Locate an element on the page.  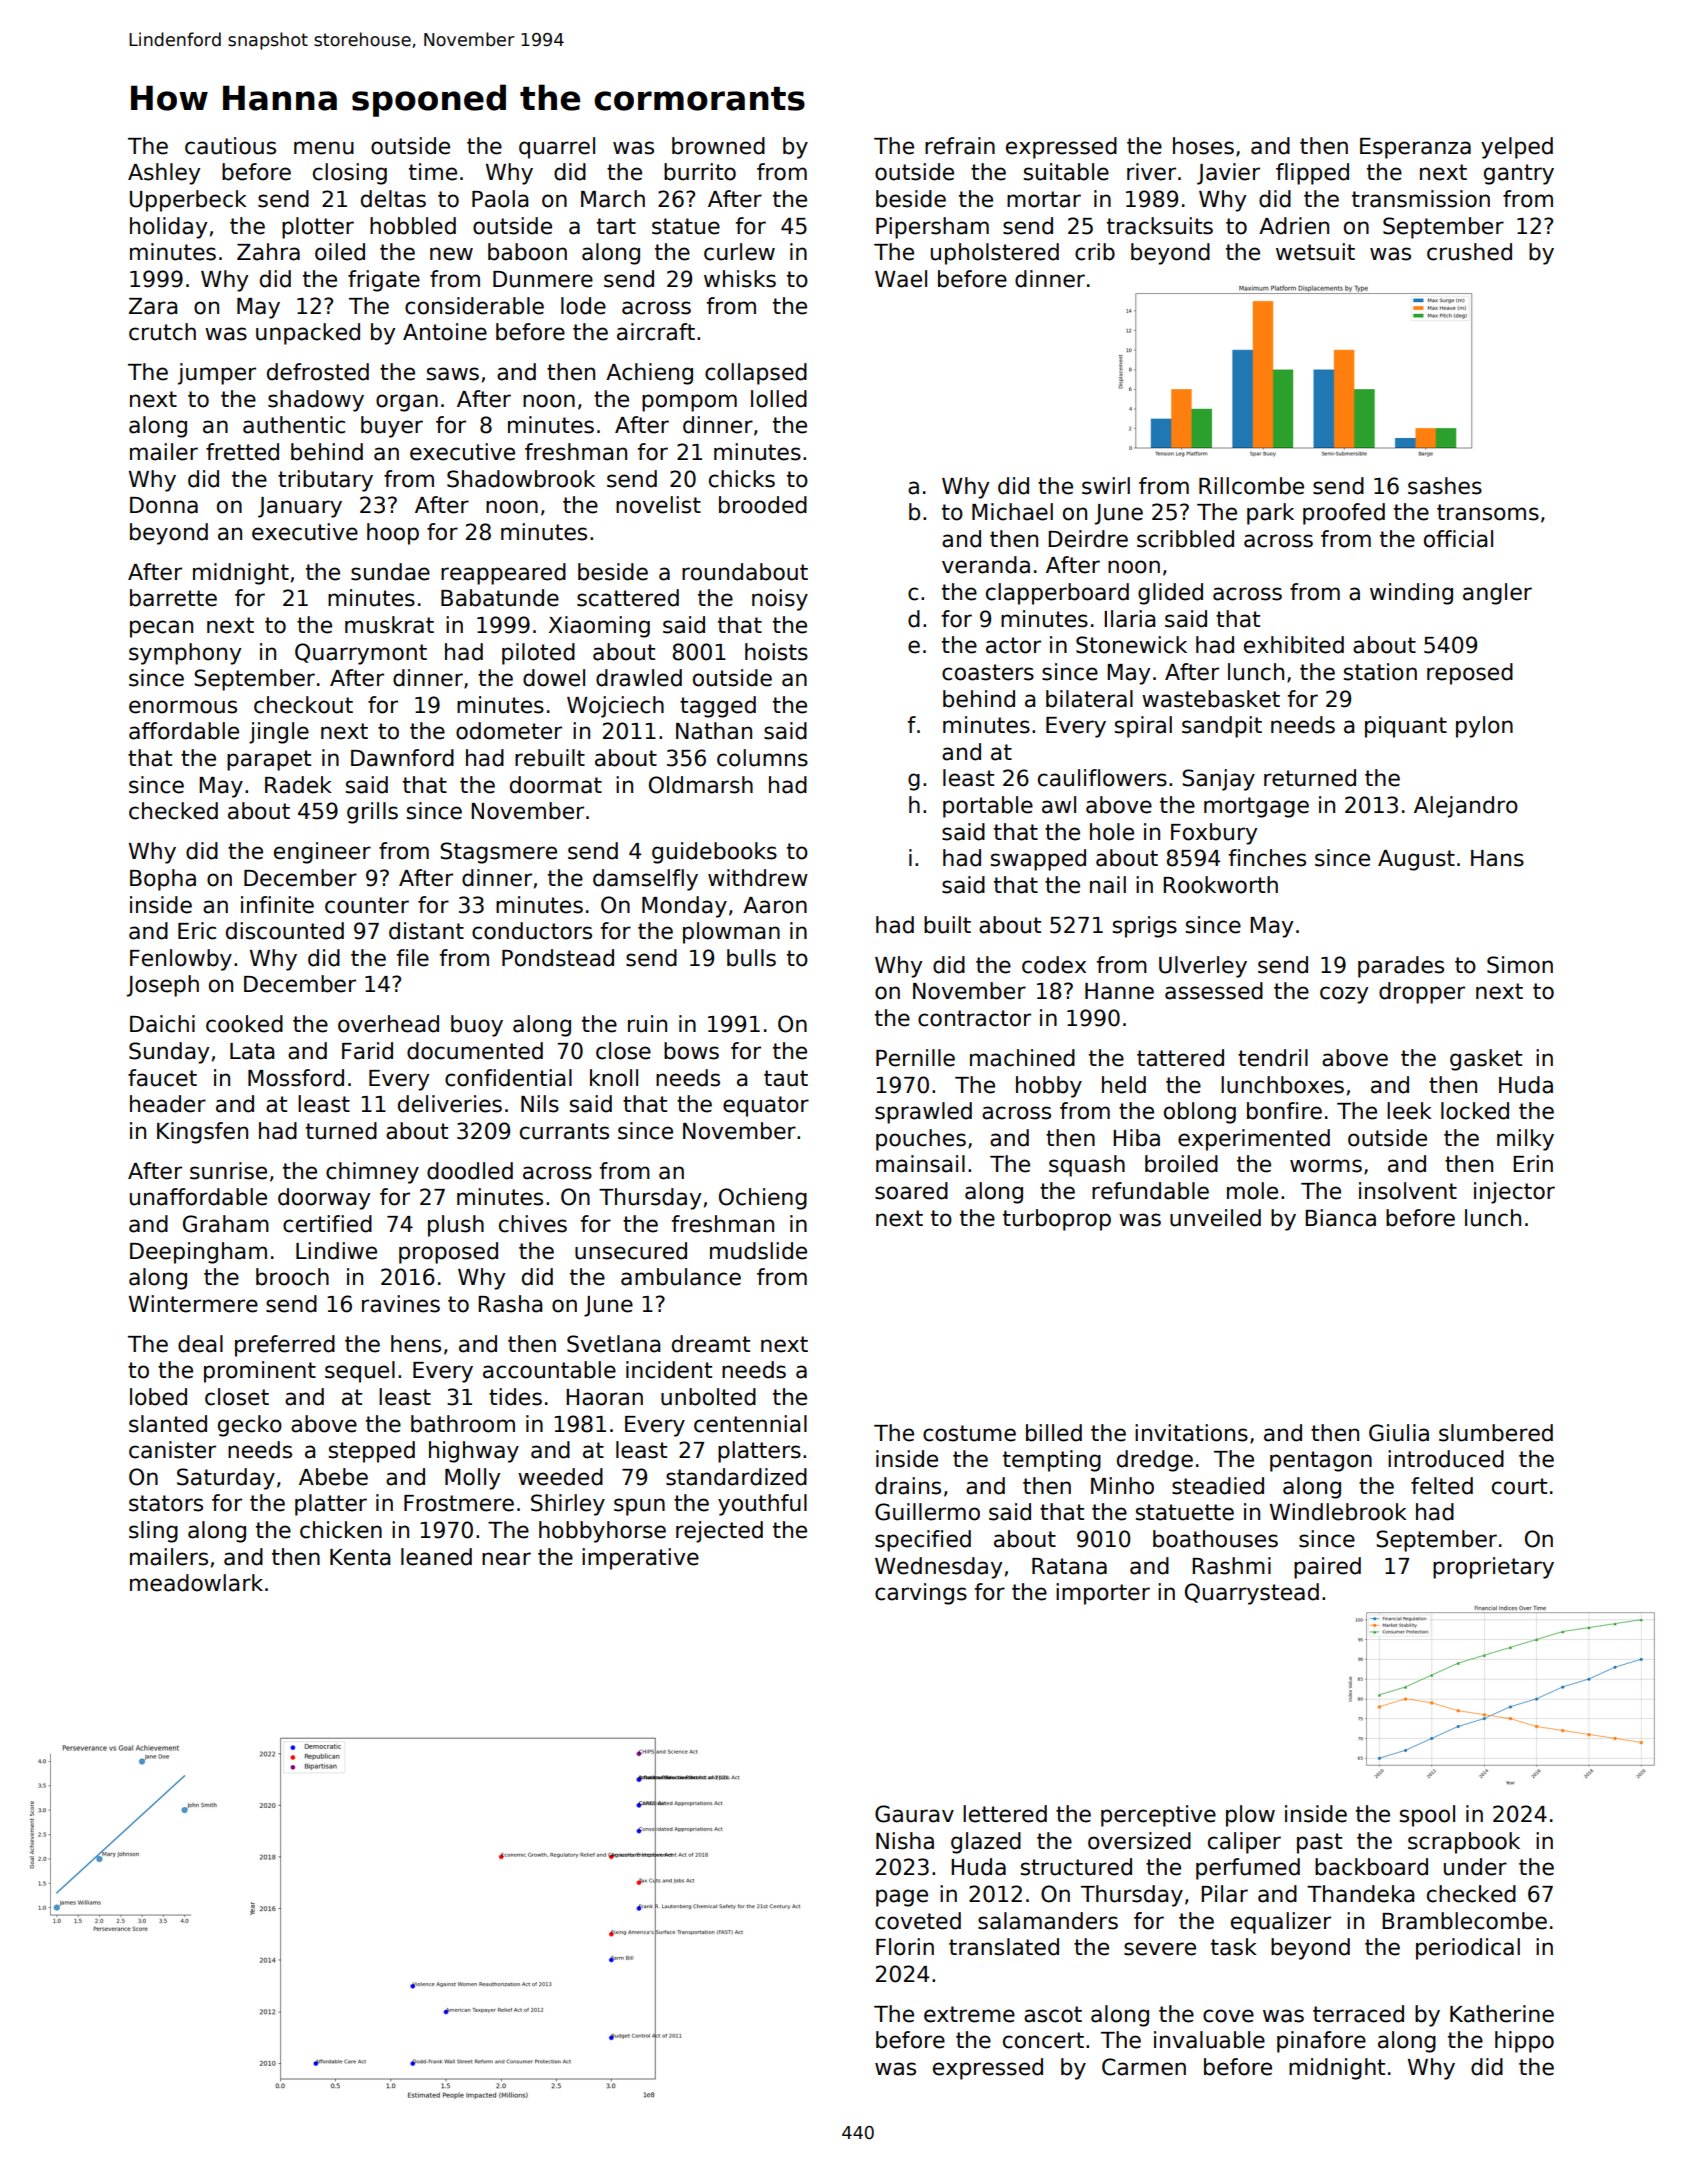
portable is located at coordinates (988, 807).
